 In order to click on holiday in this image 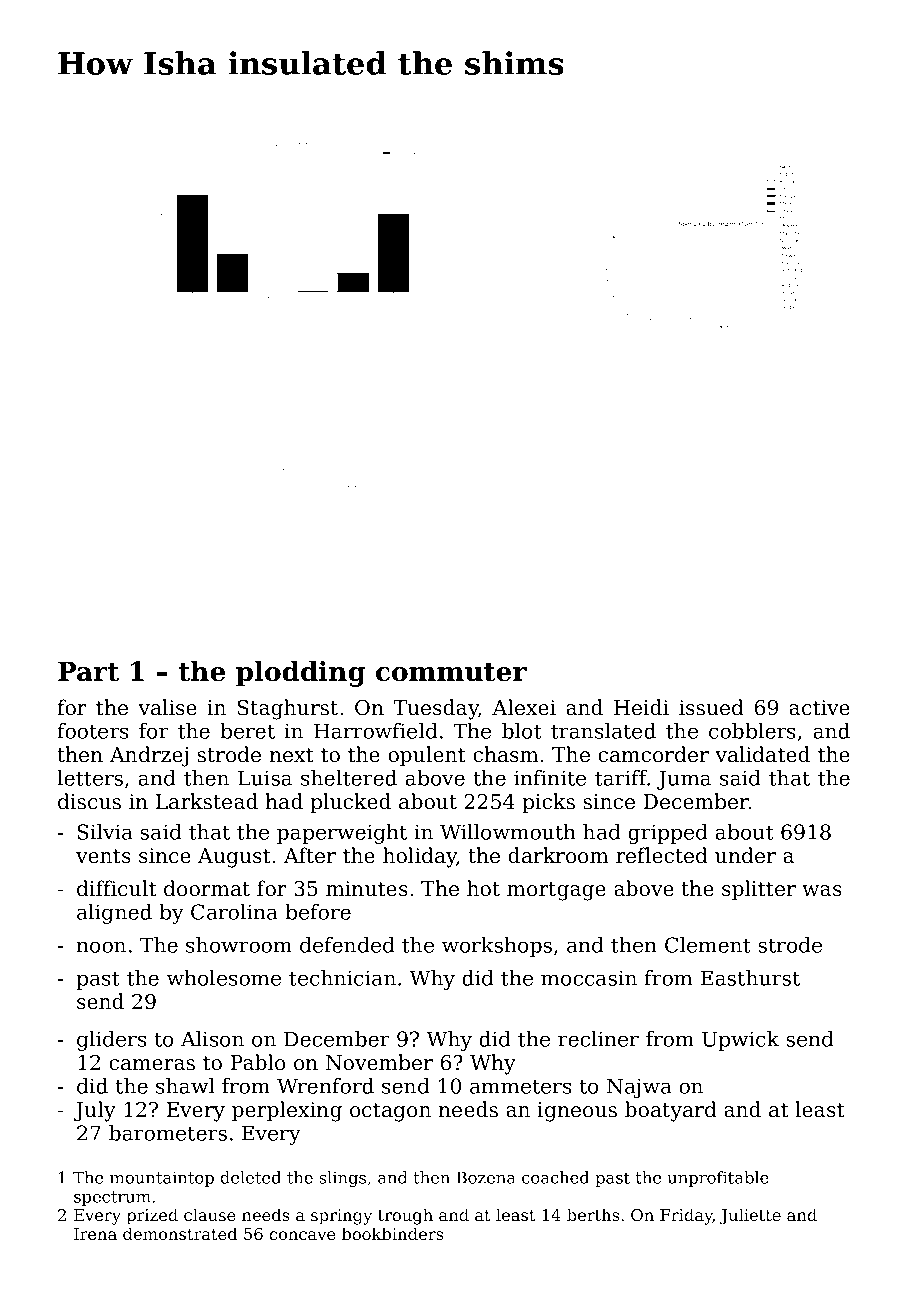, I will do `click(420, 857)`.
